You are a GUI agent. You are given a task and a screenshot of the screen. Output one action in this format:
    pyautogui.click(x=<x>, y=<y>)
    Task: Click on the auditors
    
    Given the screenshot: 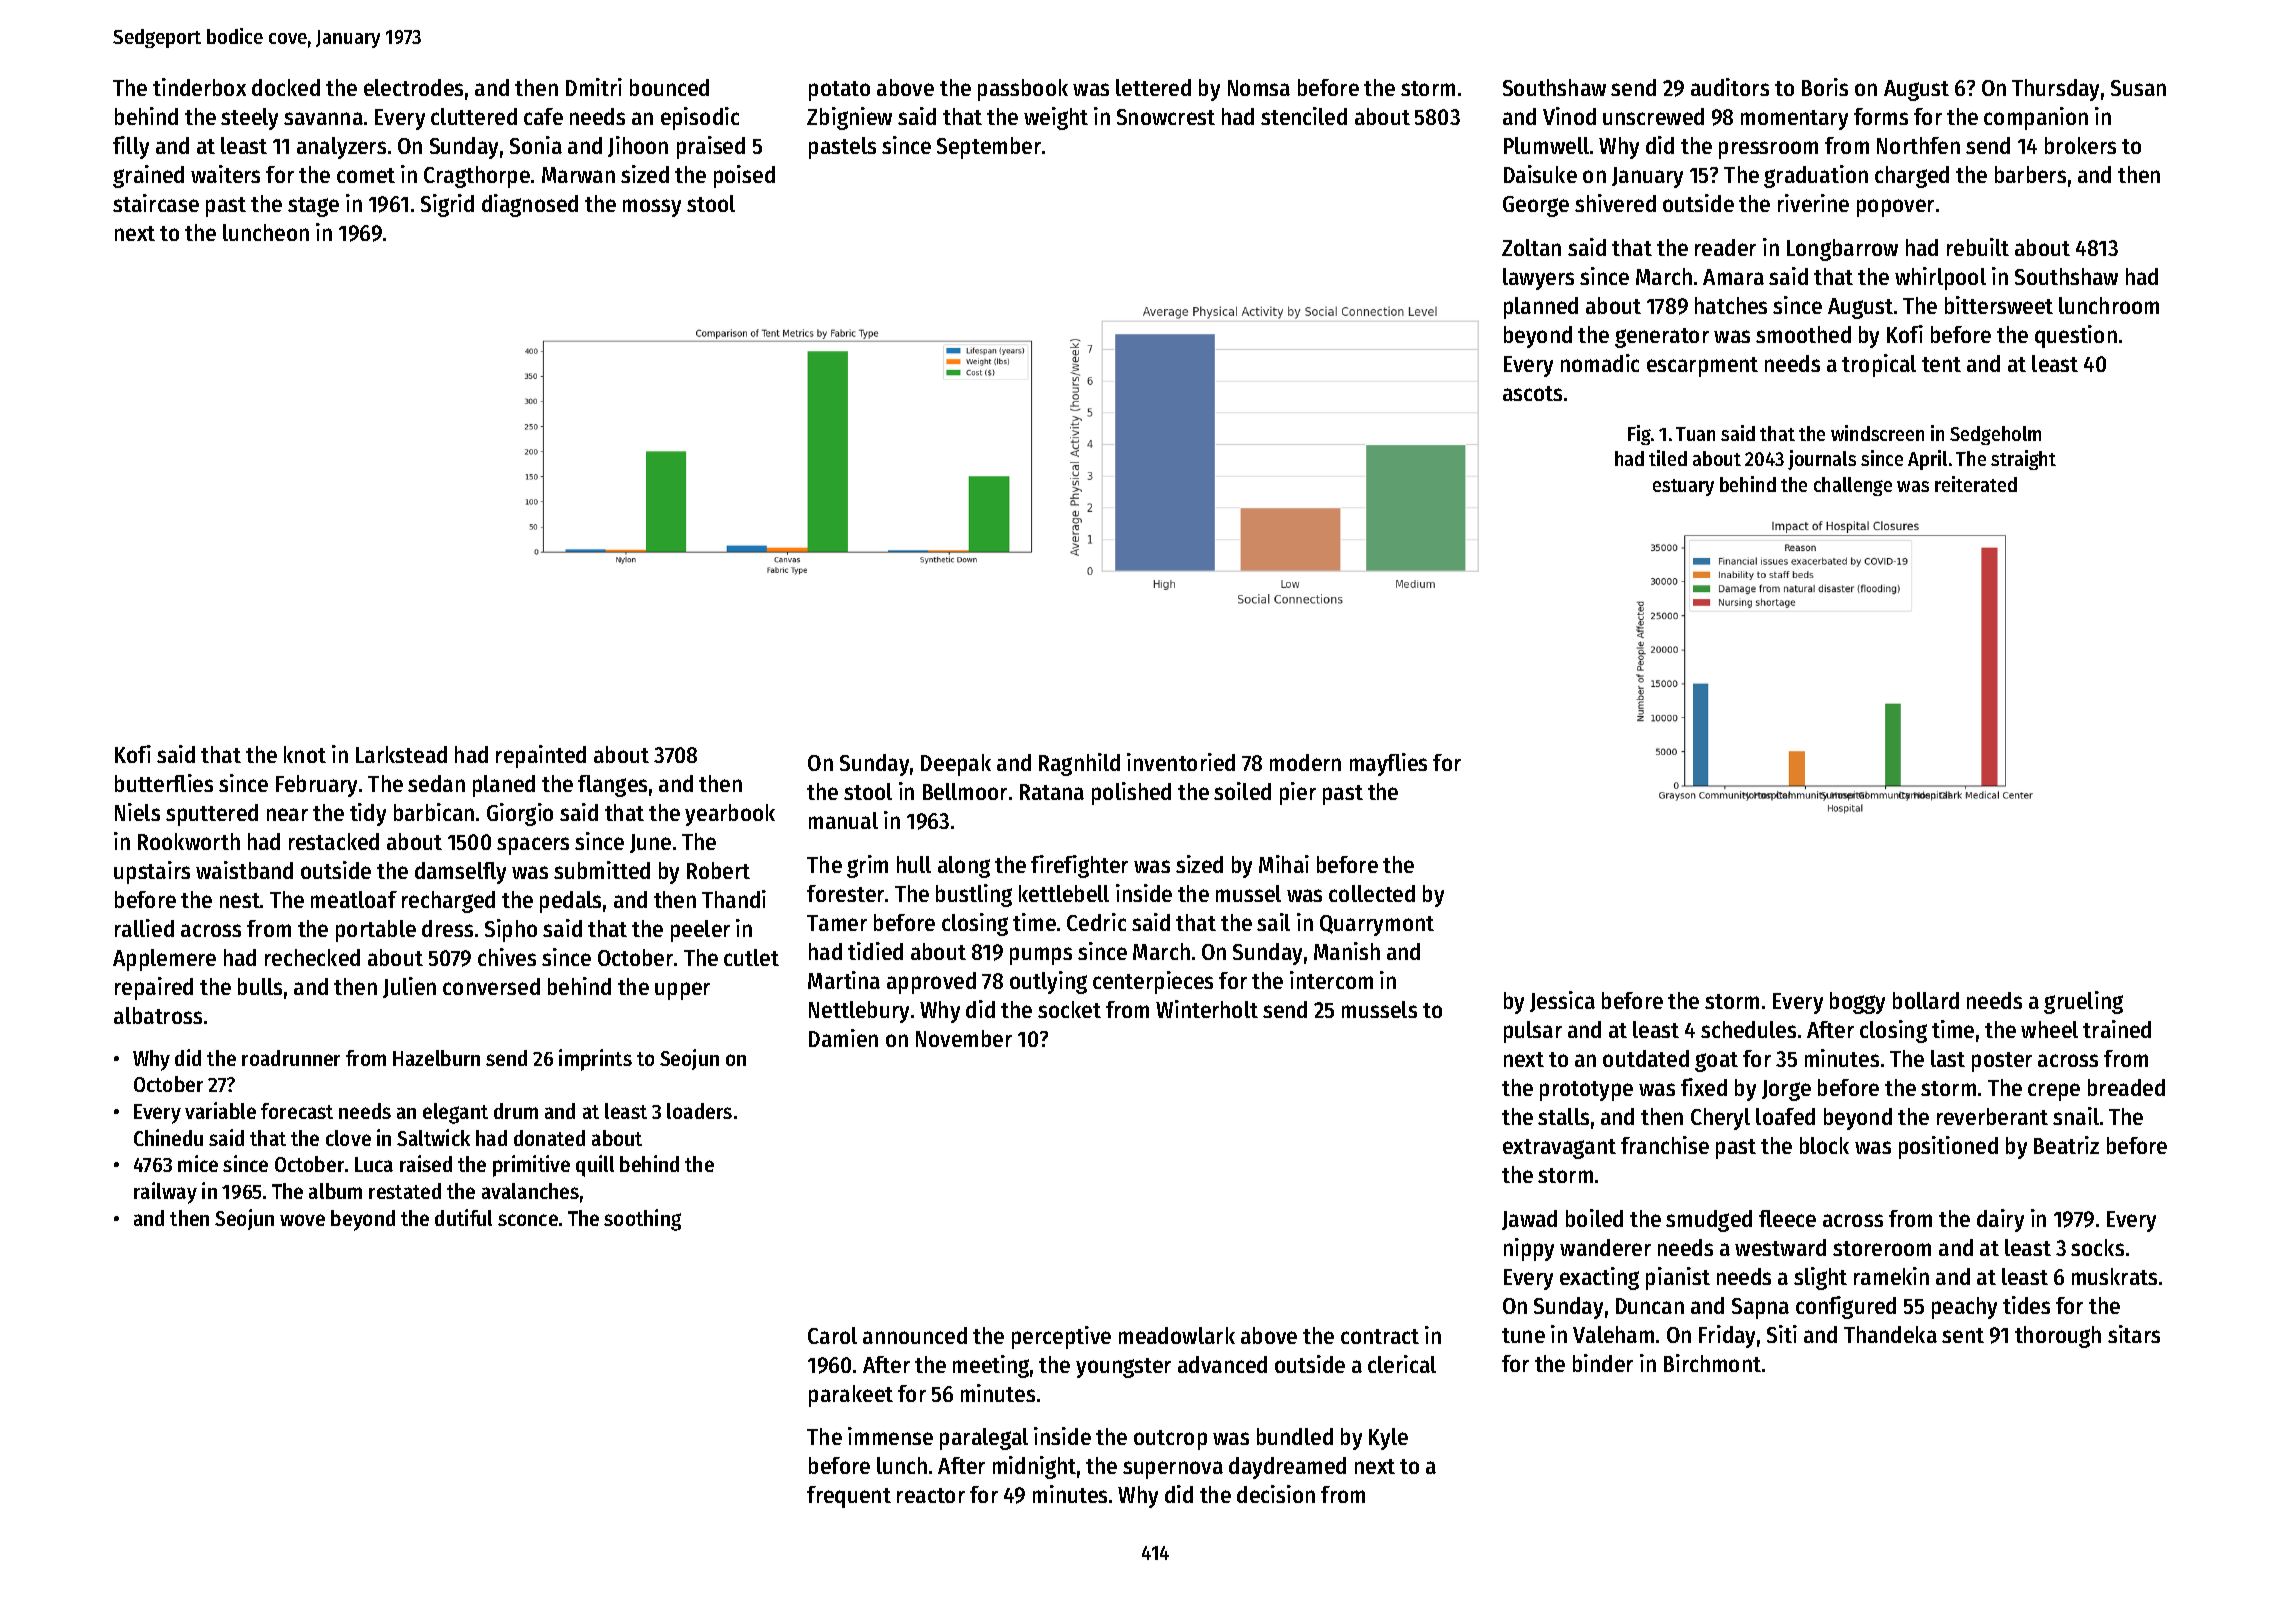 What is the action you would take?
    pyautogui.click(x=1730, y=87)
